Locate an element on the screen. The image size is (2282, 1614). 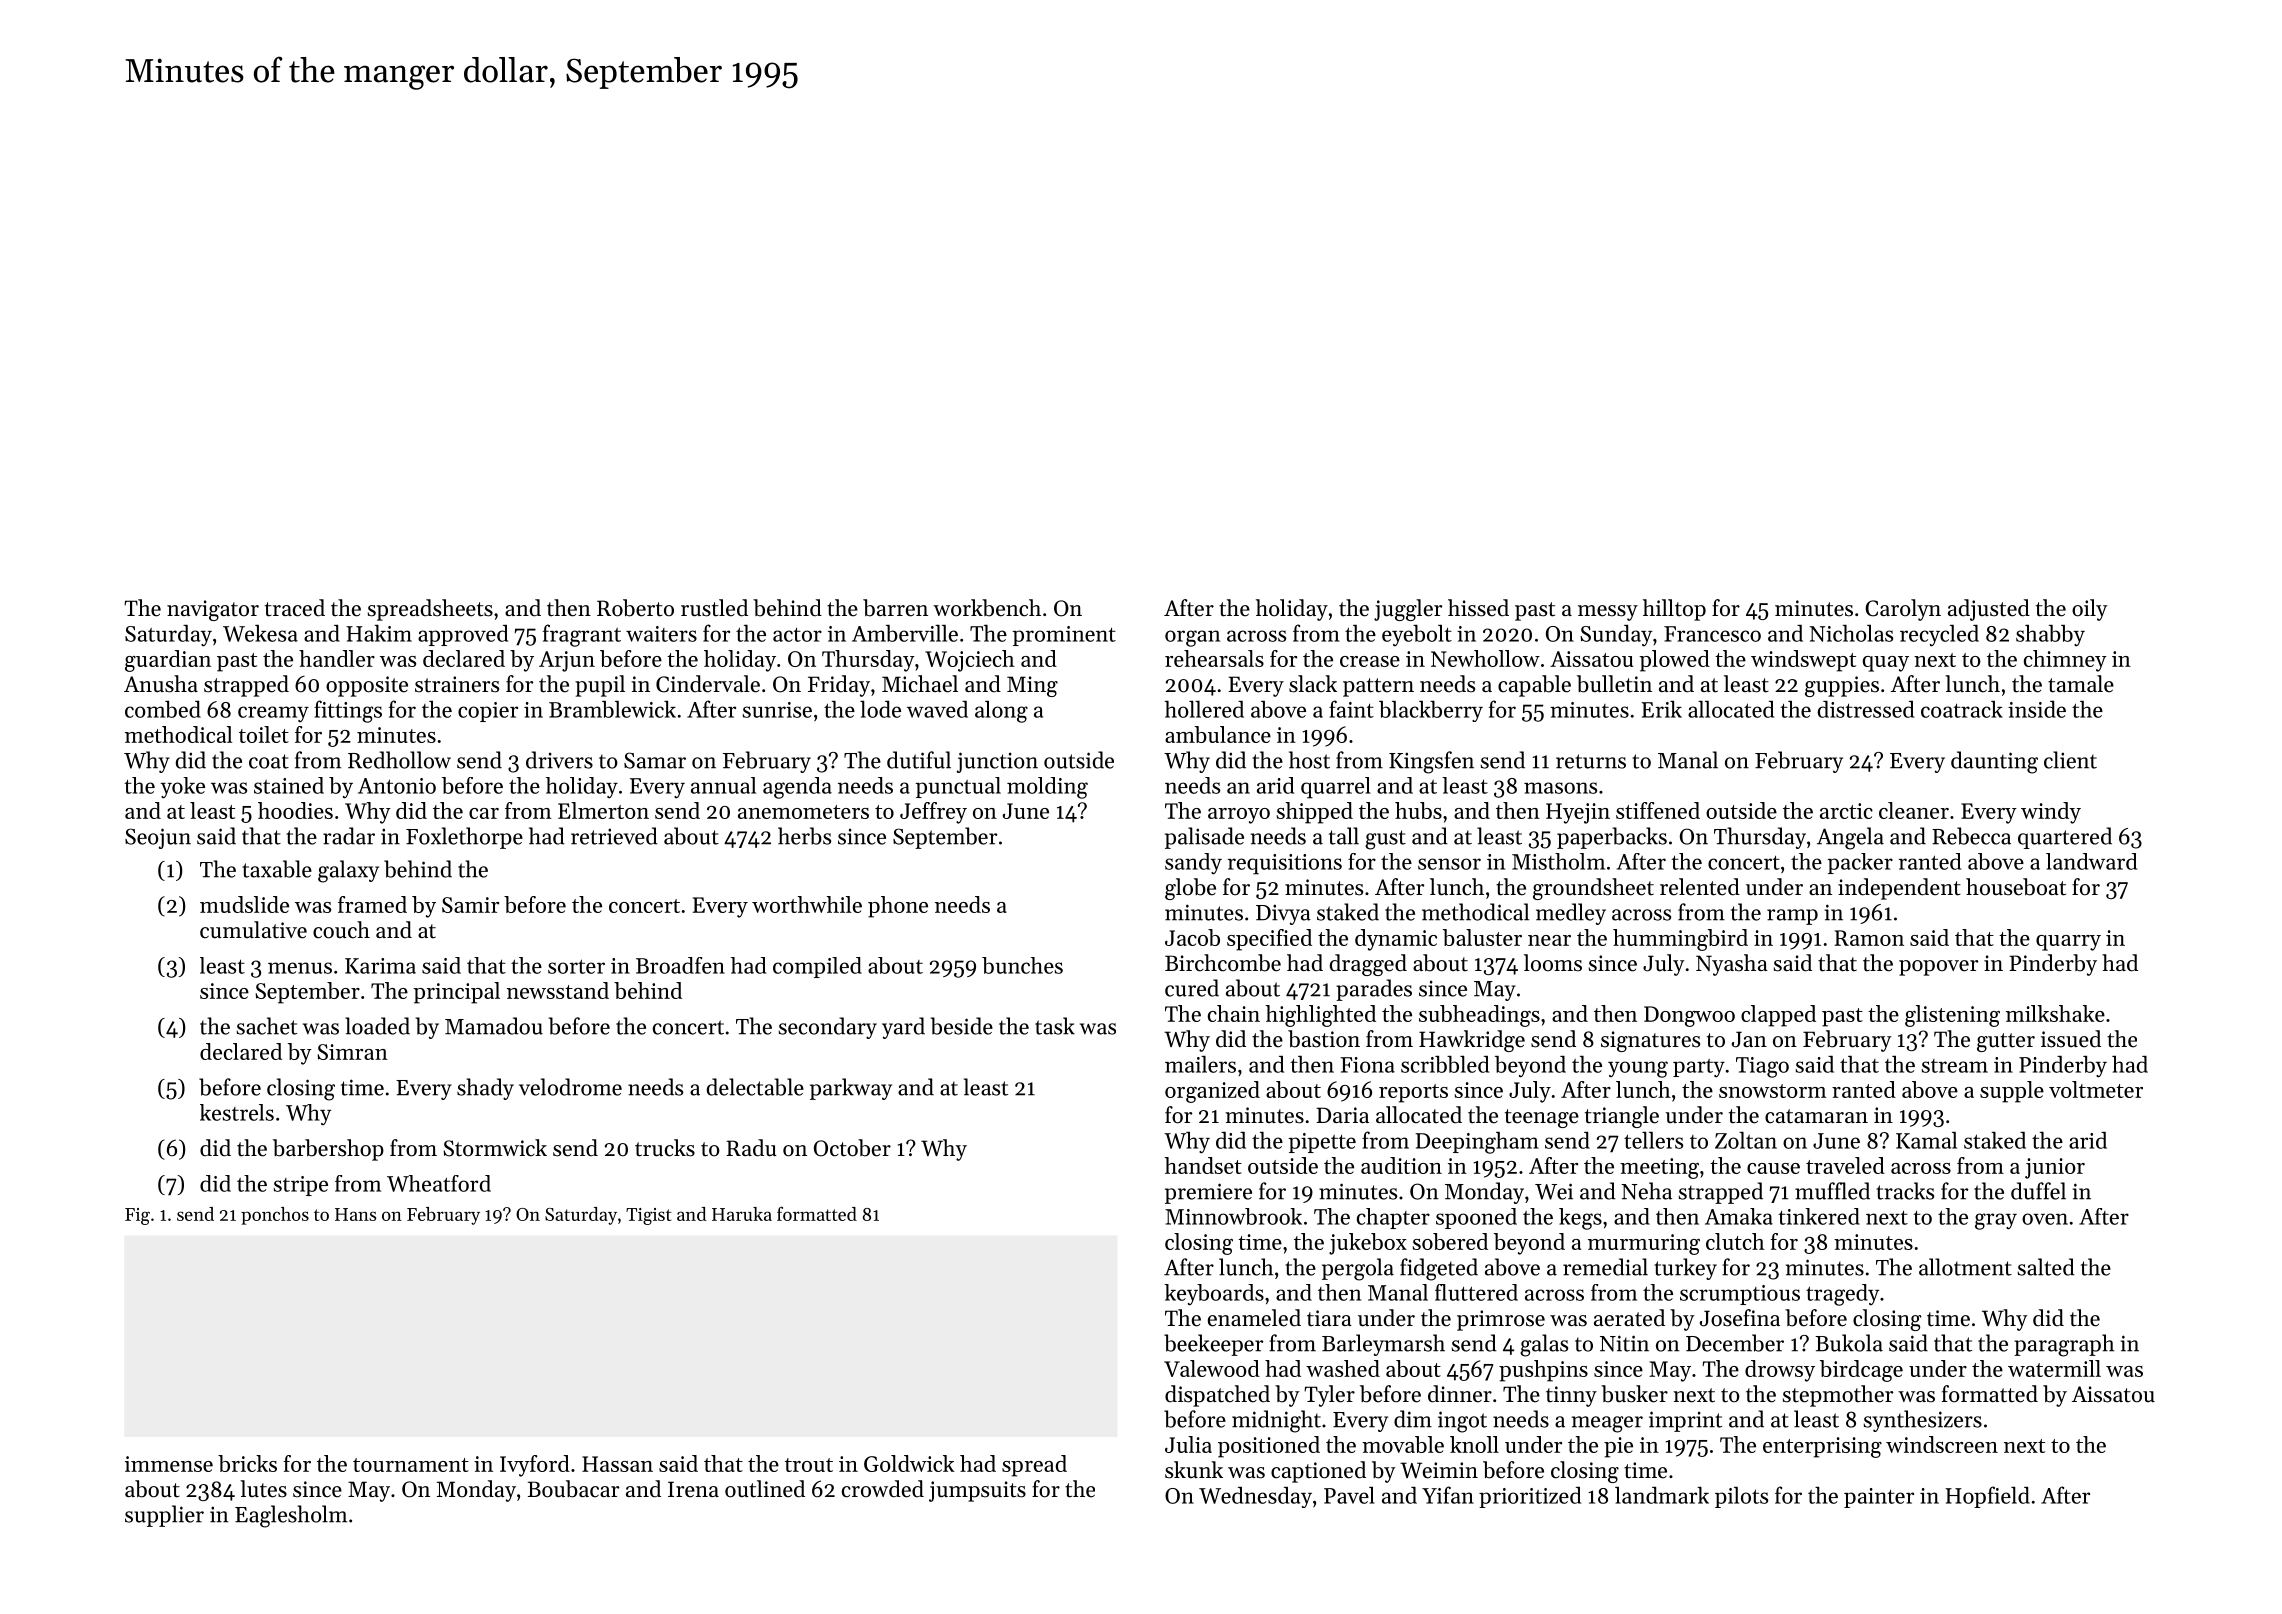
tournament is located at coordinates (411, 1465).
